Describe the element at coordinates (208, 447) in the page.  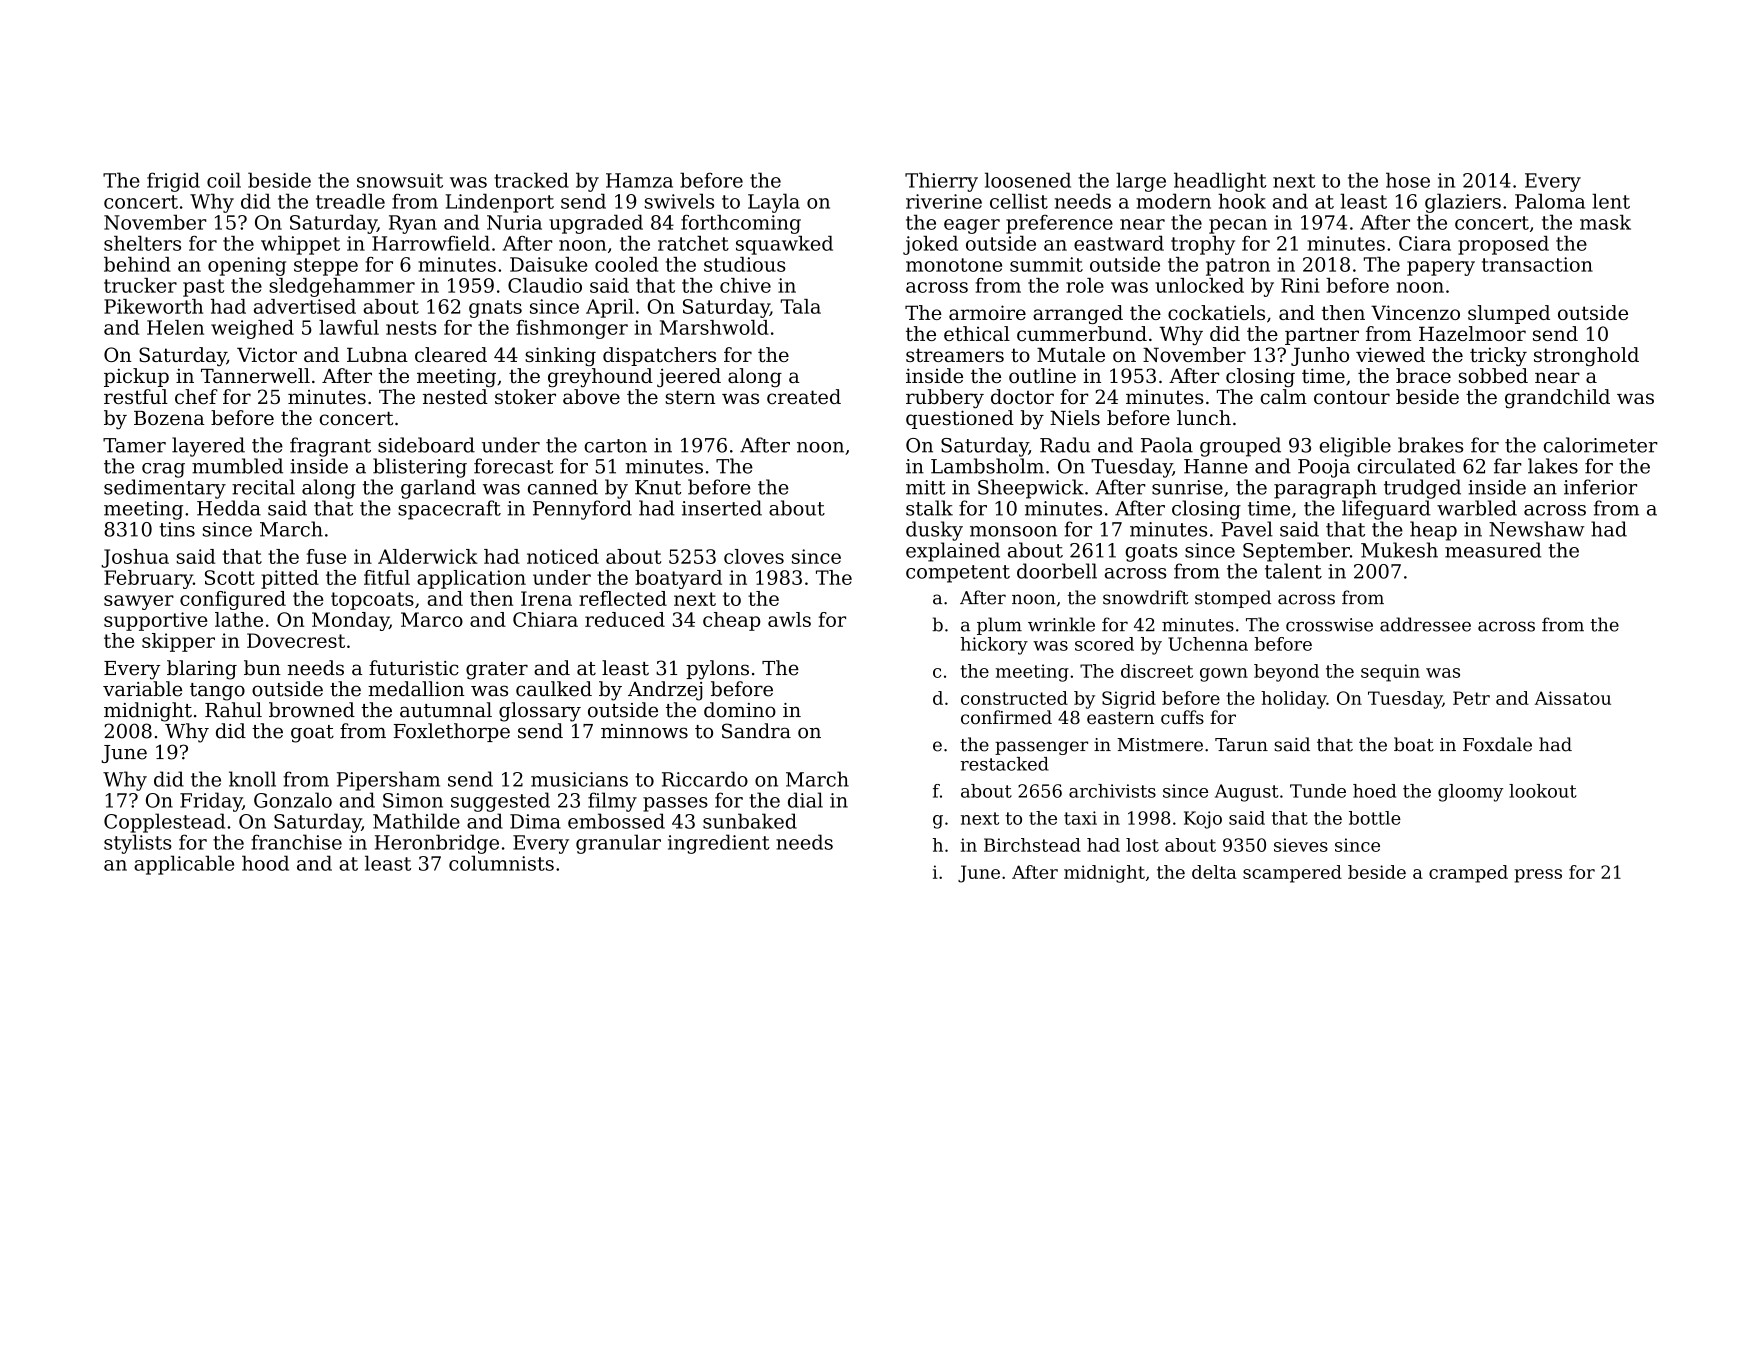
I see `layered` at that location.
